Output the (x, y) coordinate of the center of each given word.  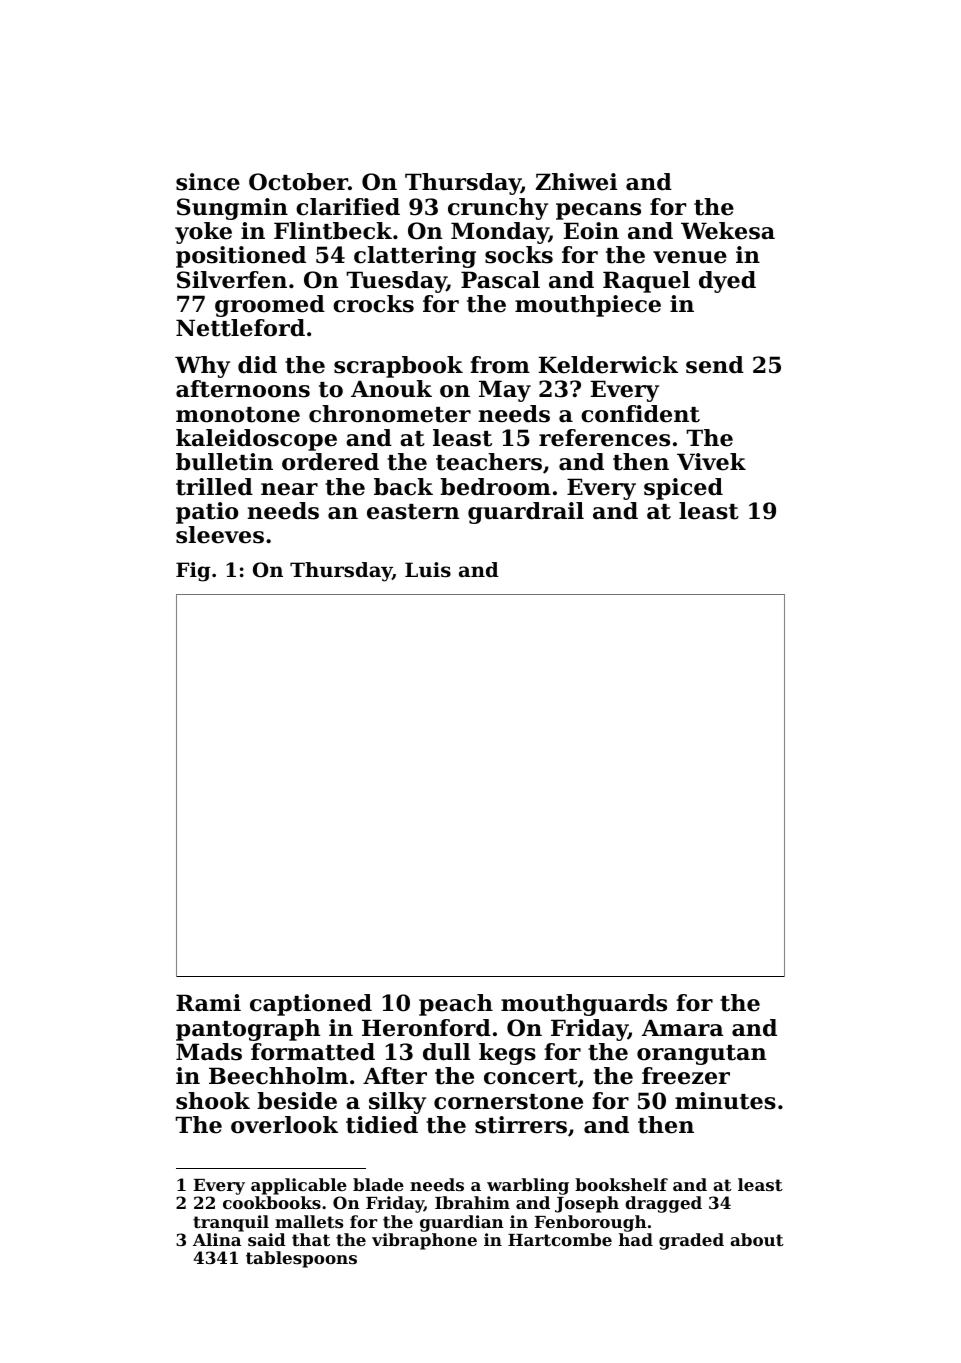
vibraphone (424, 1241)
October (298, 182)
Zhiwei (576, 182)
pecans (598, 211)
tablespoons (301, 1259)
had (636, 1239)
